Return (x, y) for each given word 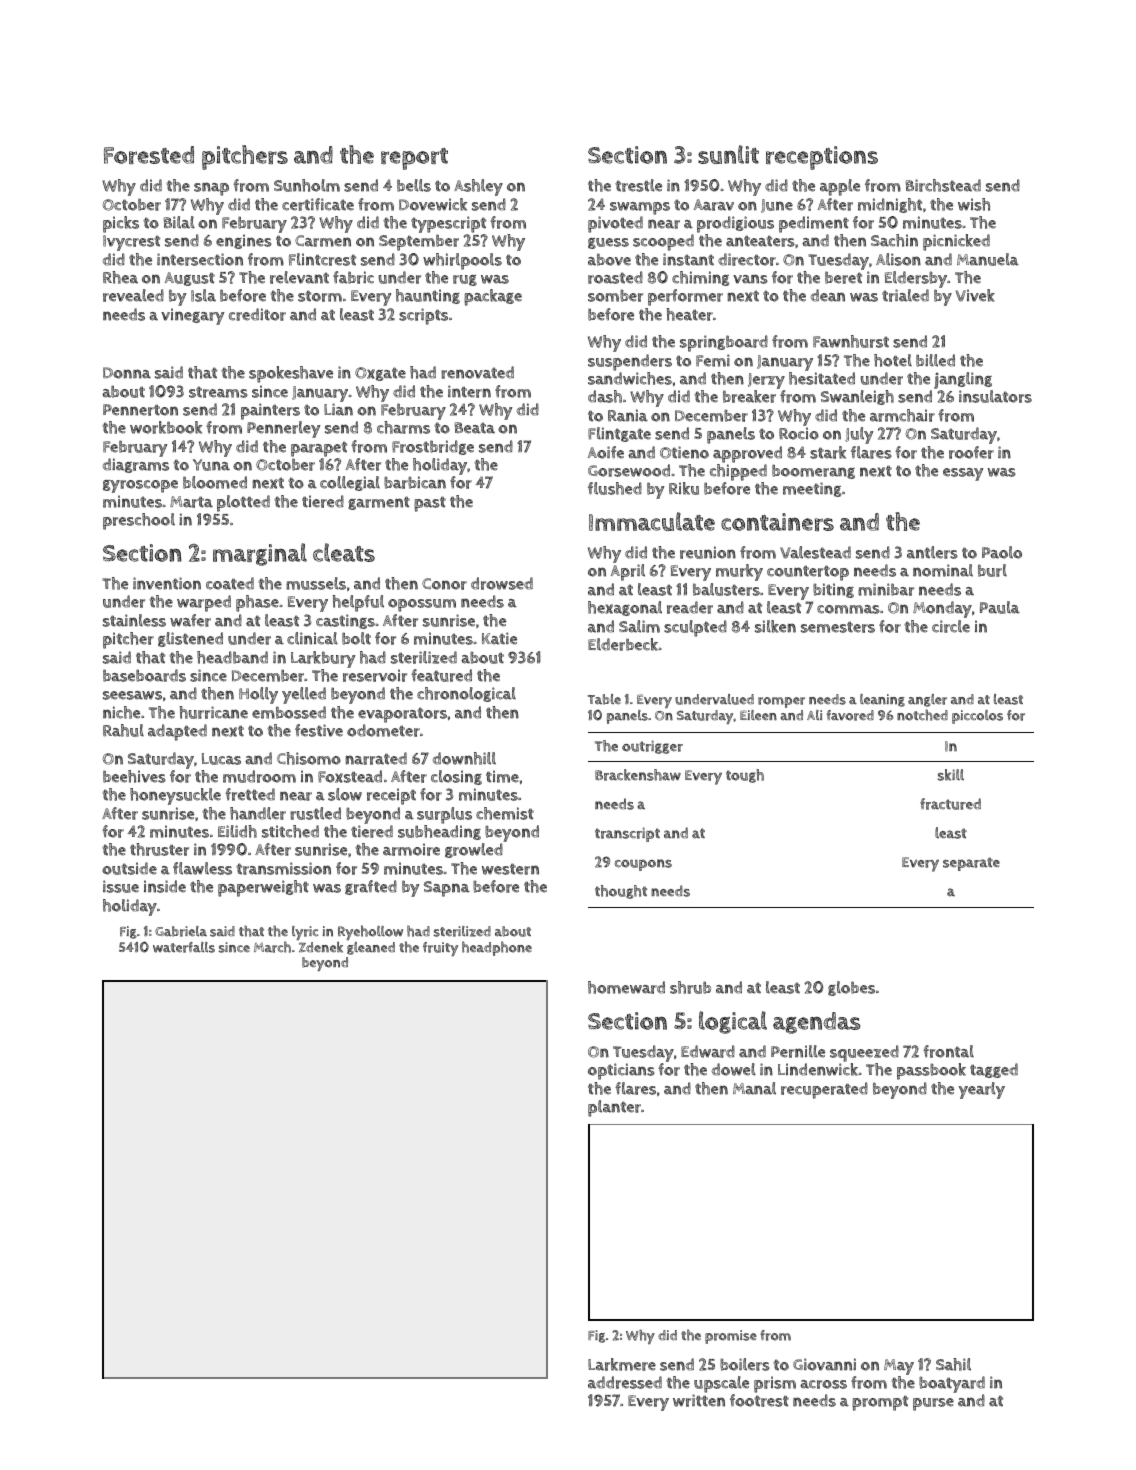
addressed (625, 1382)
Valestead (815, 552)
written (699, 1400)
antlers (932, 552)
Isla (203, 295)
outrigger (652, 747)
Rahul (123, 730)
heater (689, 314)
